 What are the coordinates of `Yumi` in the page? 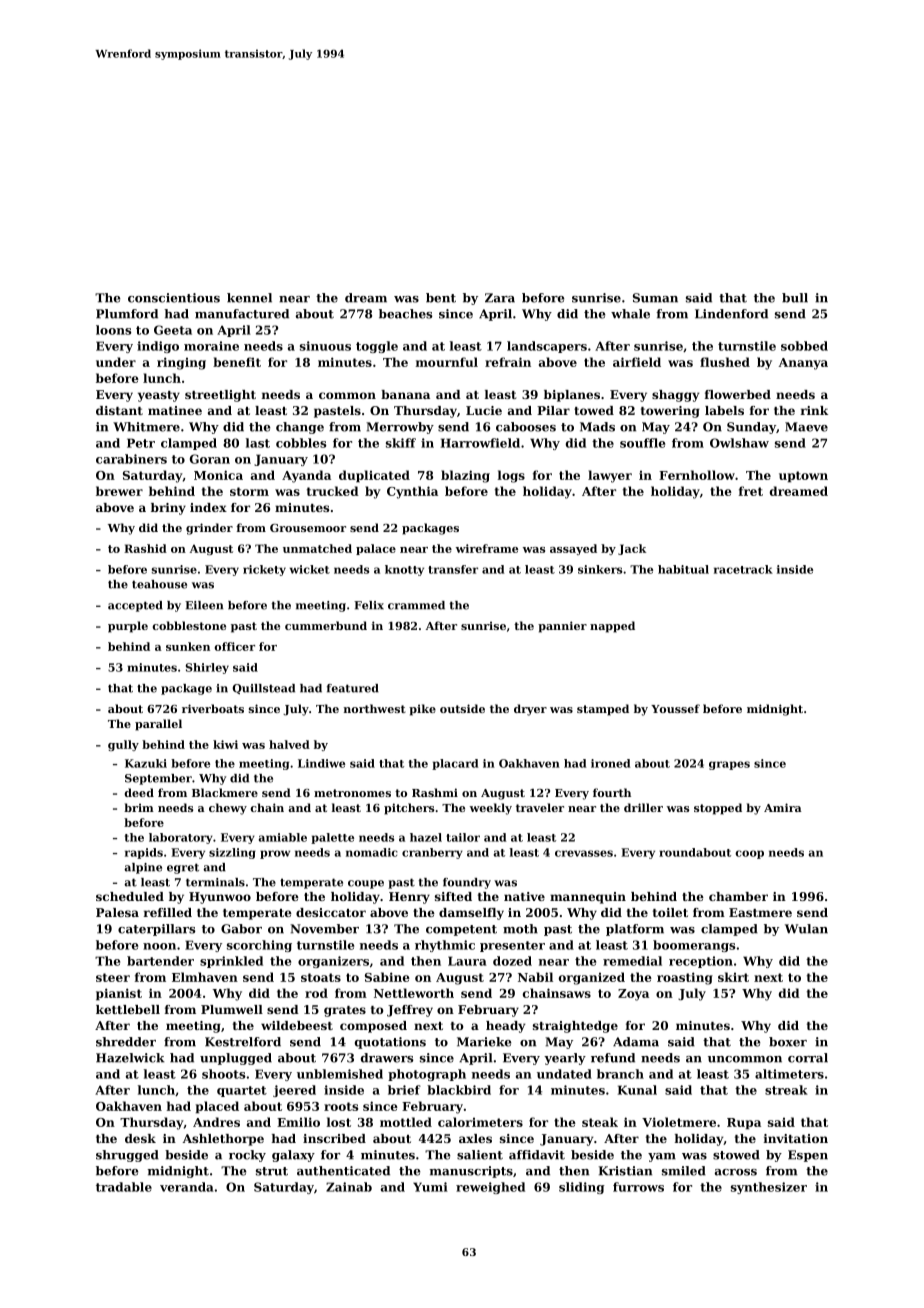 It's located at (430, 1187).
